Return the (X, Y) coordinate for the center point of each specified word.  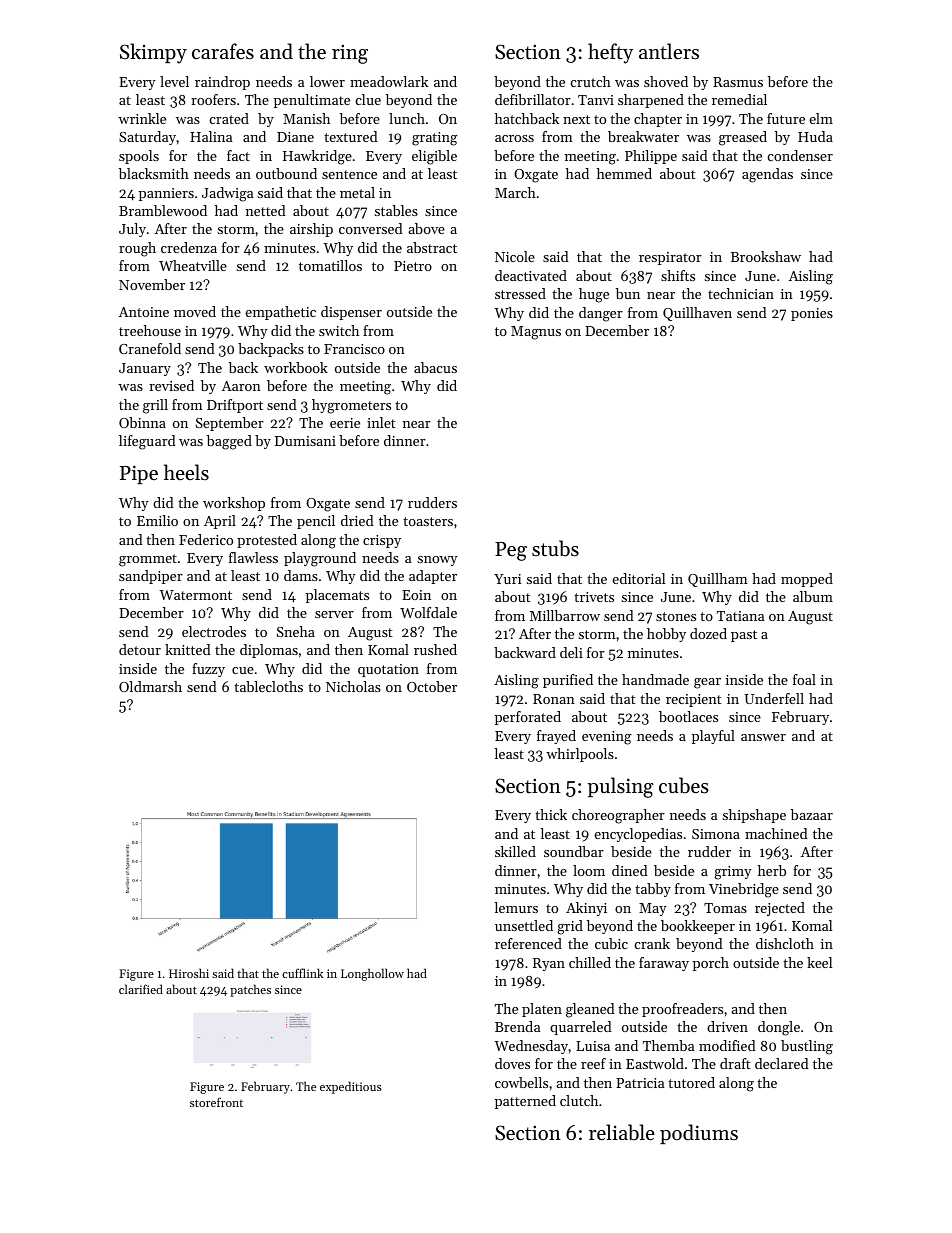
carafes (223, 51)
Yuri (507, 579)
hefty (610, 53)
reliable (622, 1132)
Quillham (718, 580)
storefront (216, 1102)
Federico (206, 539)
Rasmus (738, 82)
